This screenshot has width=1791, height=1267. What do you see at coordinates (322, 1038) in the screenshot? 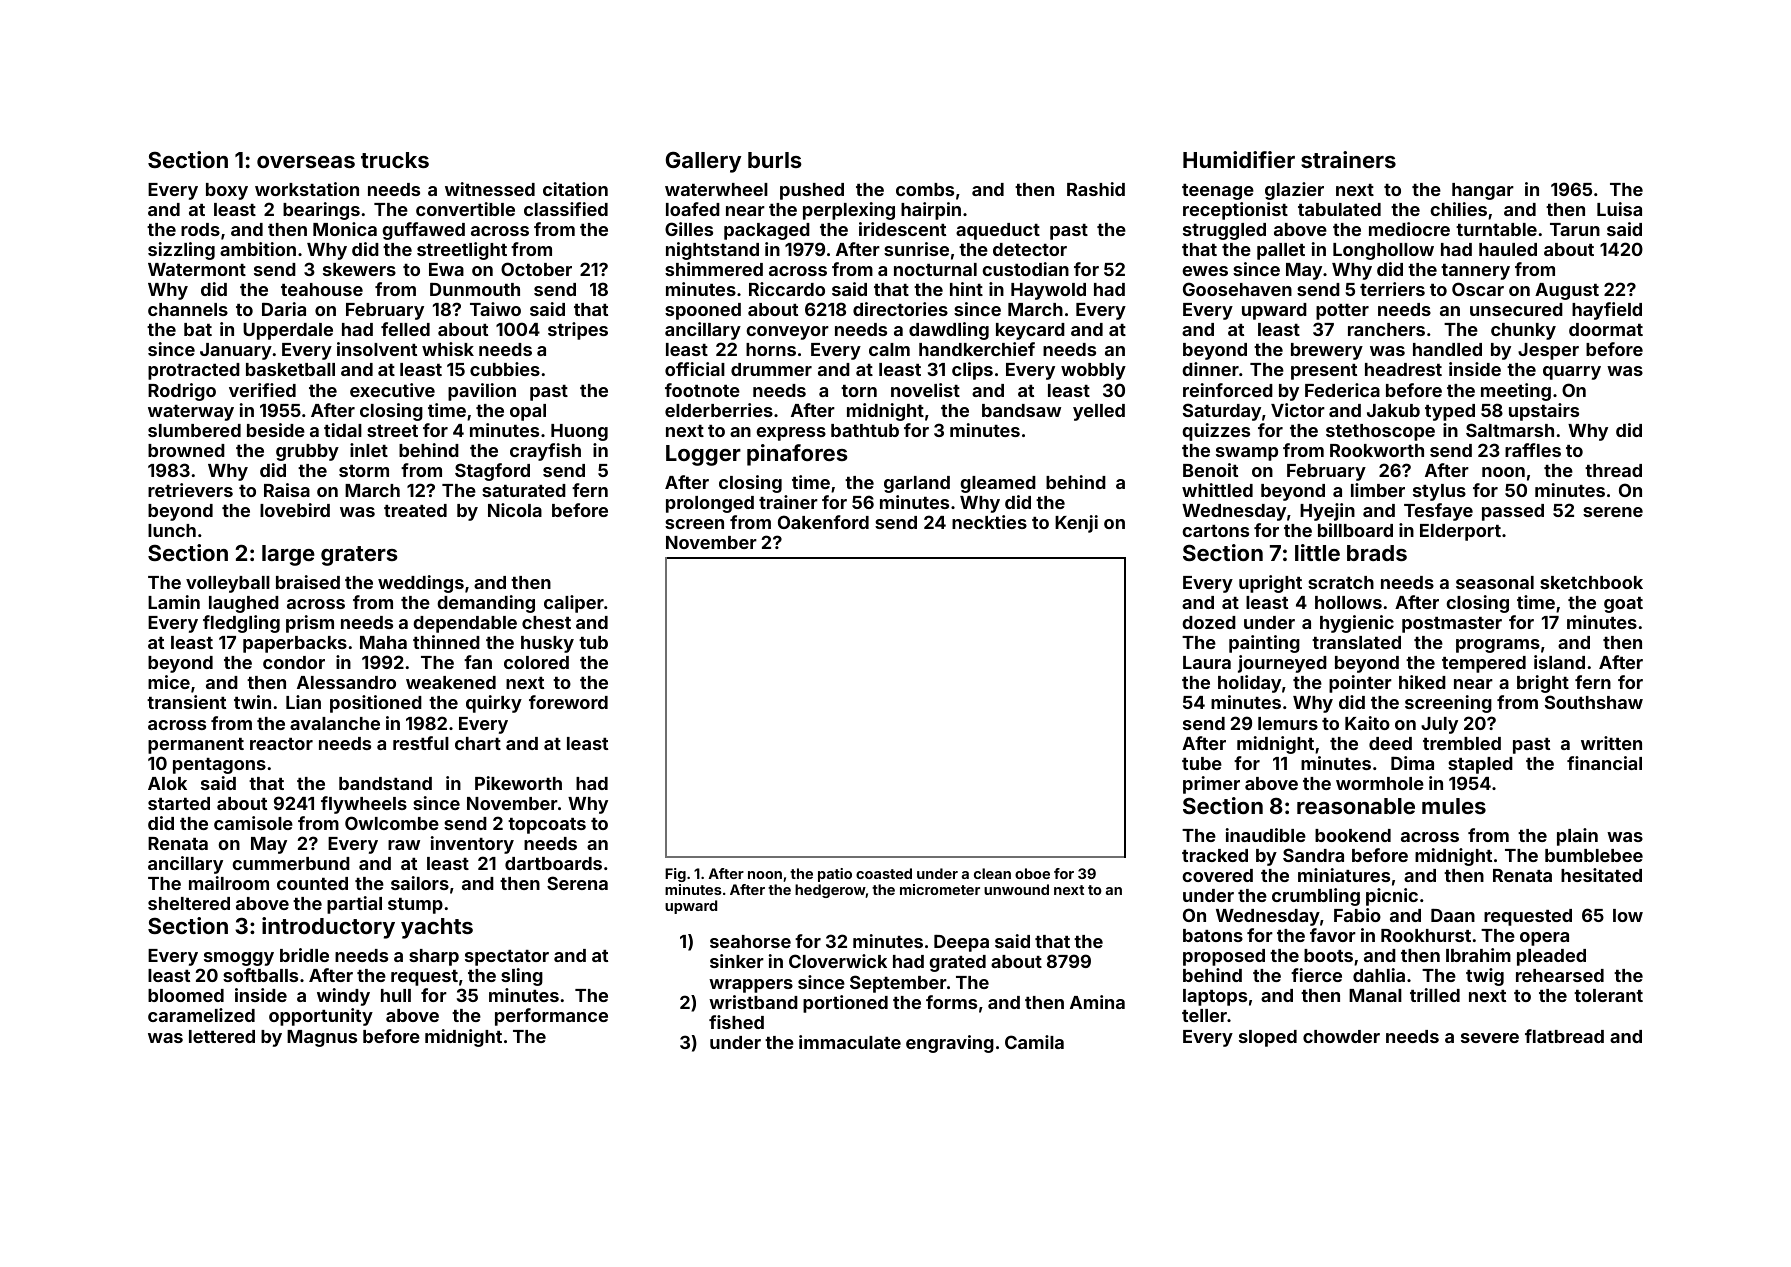
I see `Magnus` at bounding box center [322, 1038].
